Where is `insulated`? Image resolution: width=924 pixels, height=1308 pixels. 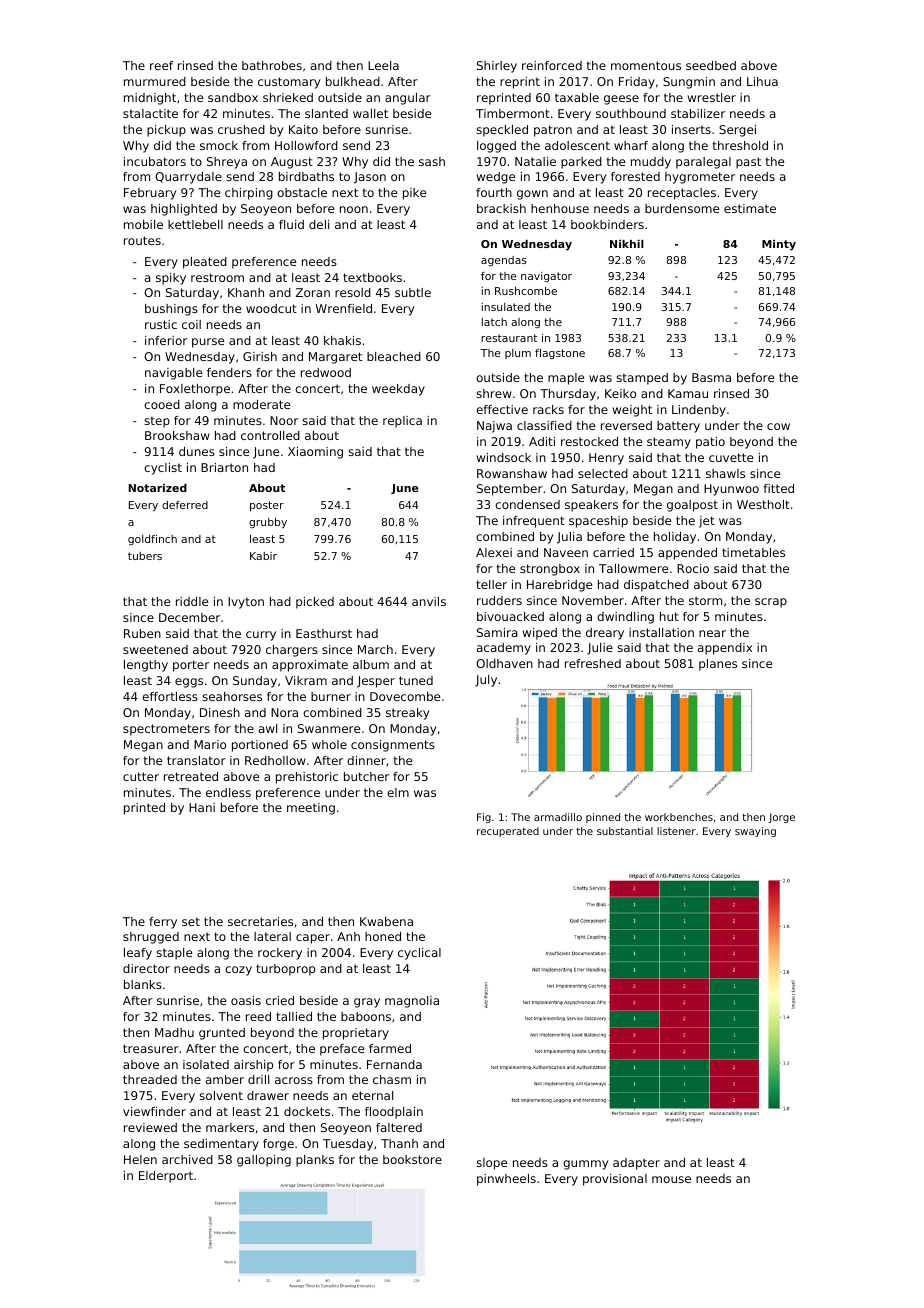
insulated is located at coordinates (506, 307).
